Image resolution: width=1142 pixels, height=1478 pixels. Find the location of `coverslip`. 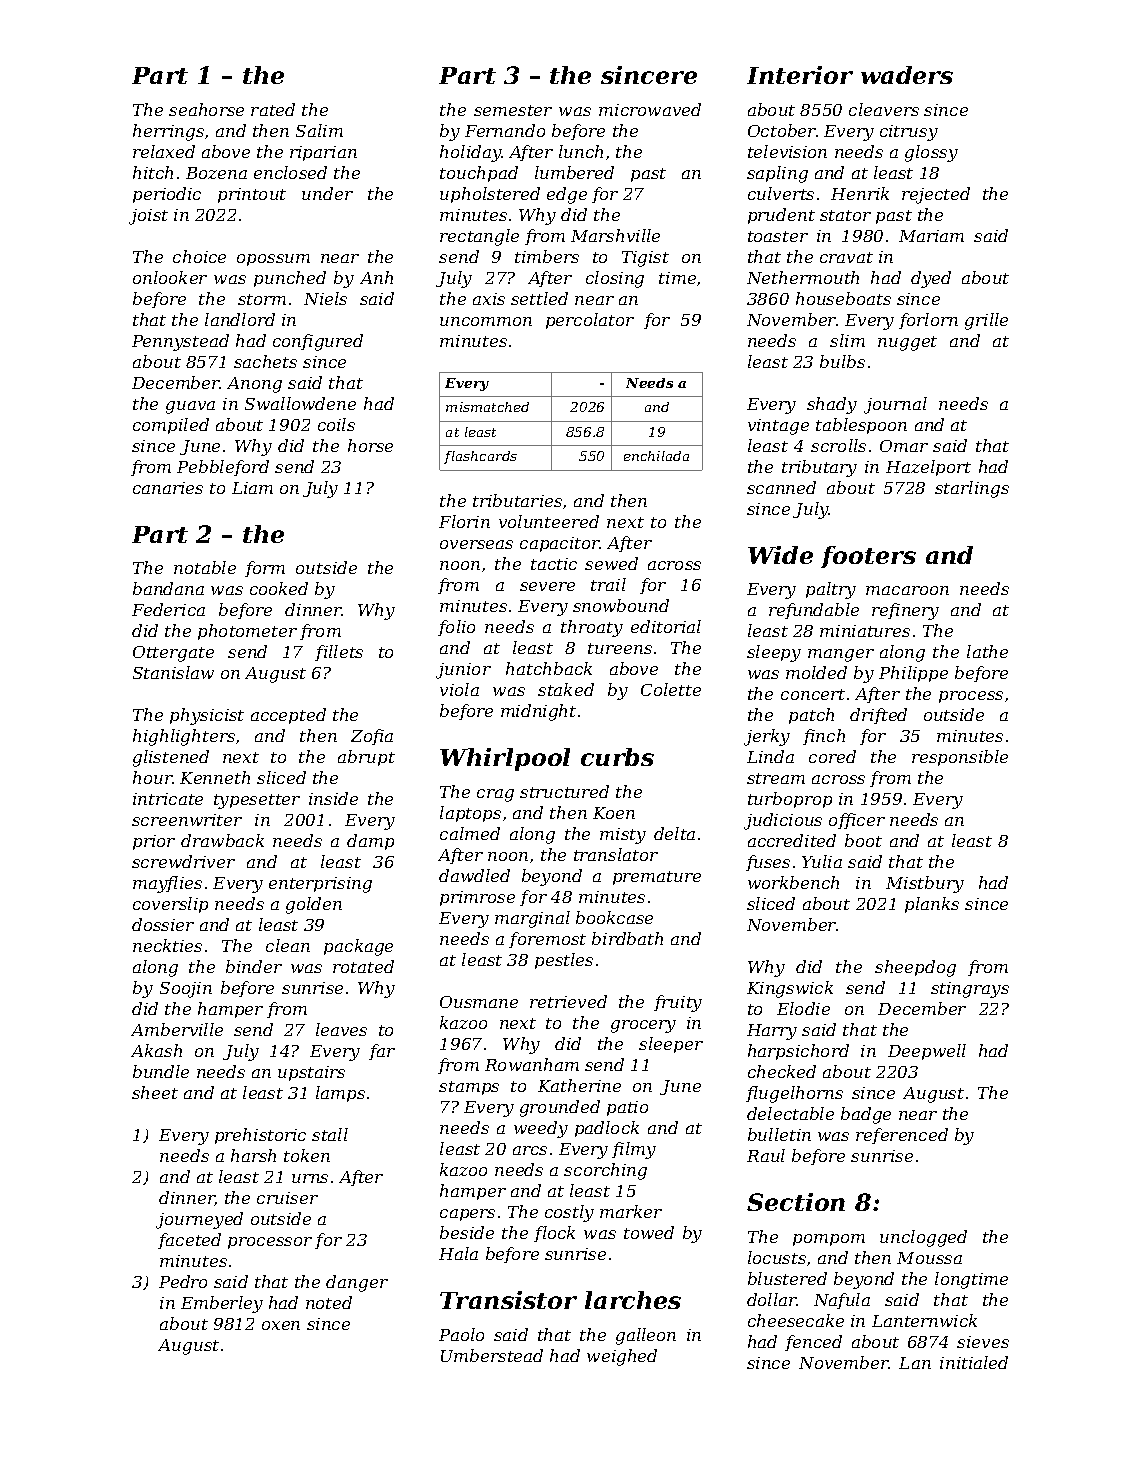

coverslip is located at coordinates (170, 905).
